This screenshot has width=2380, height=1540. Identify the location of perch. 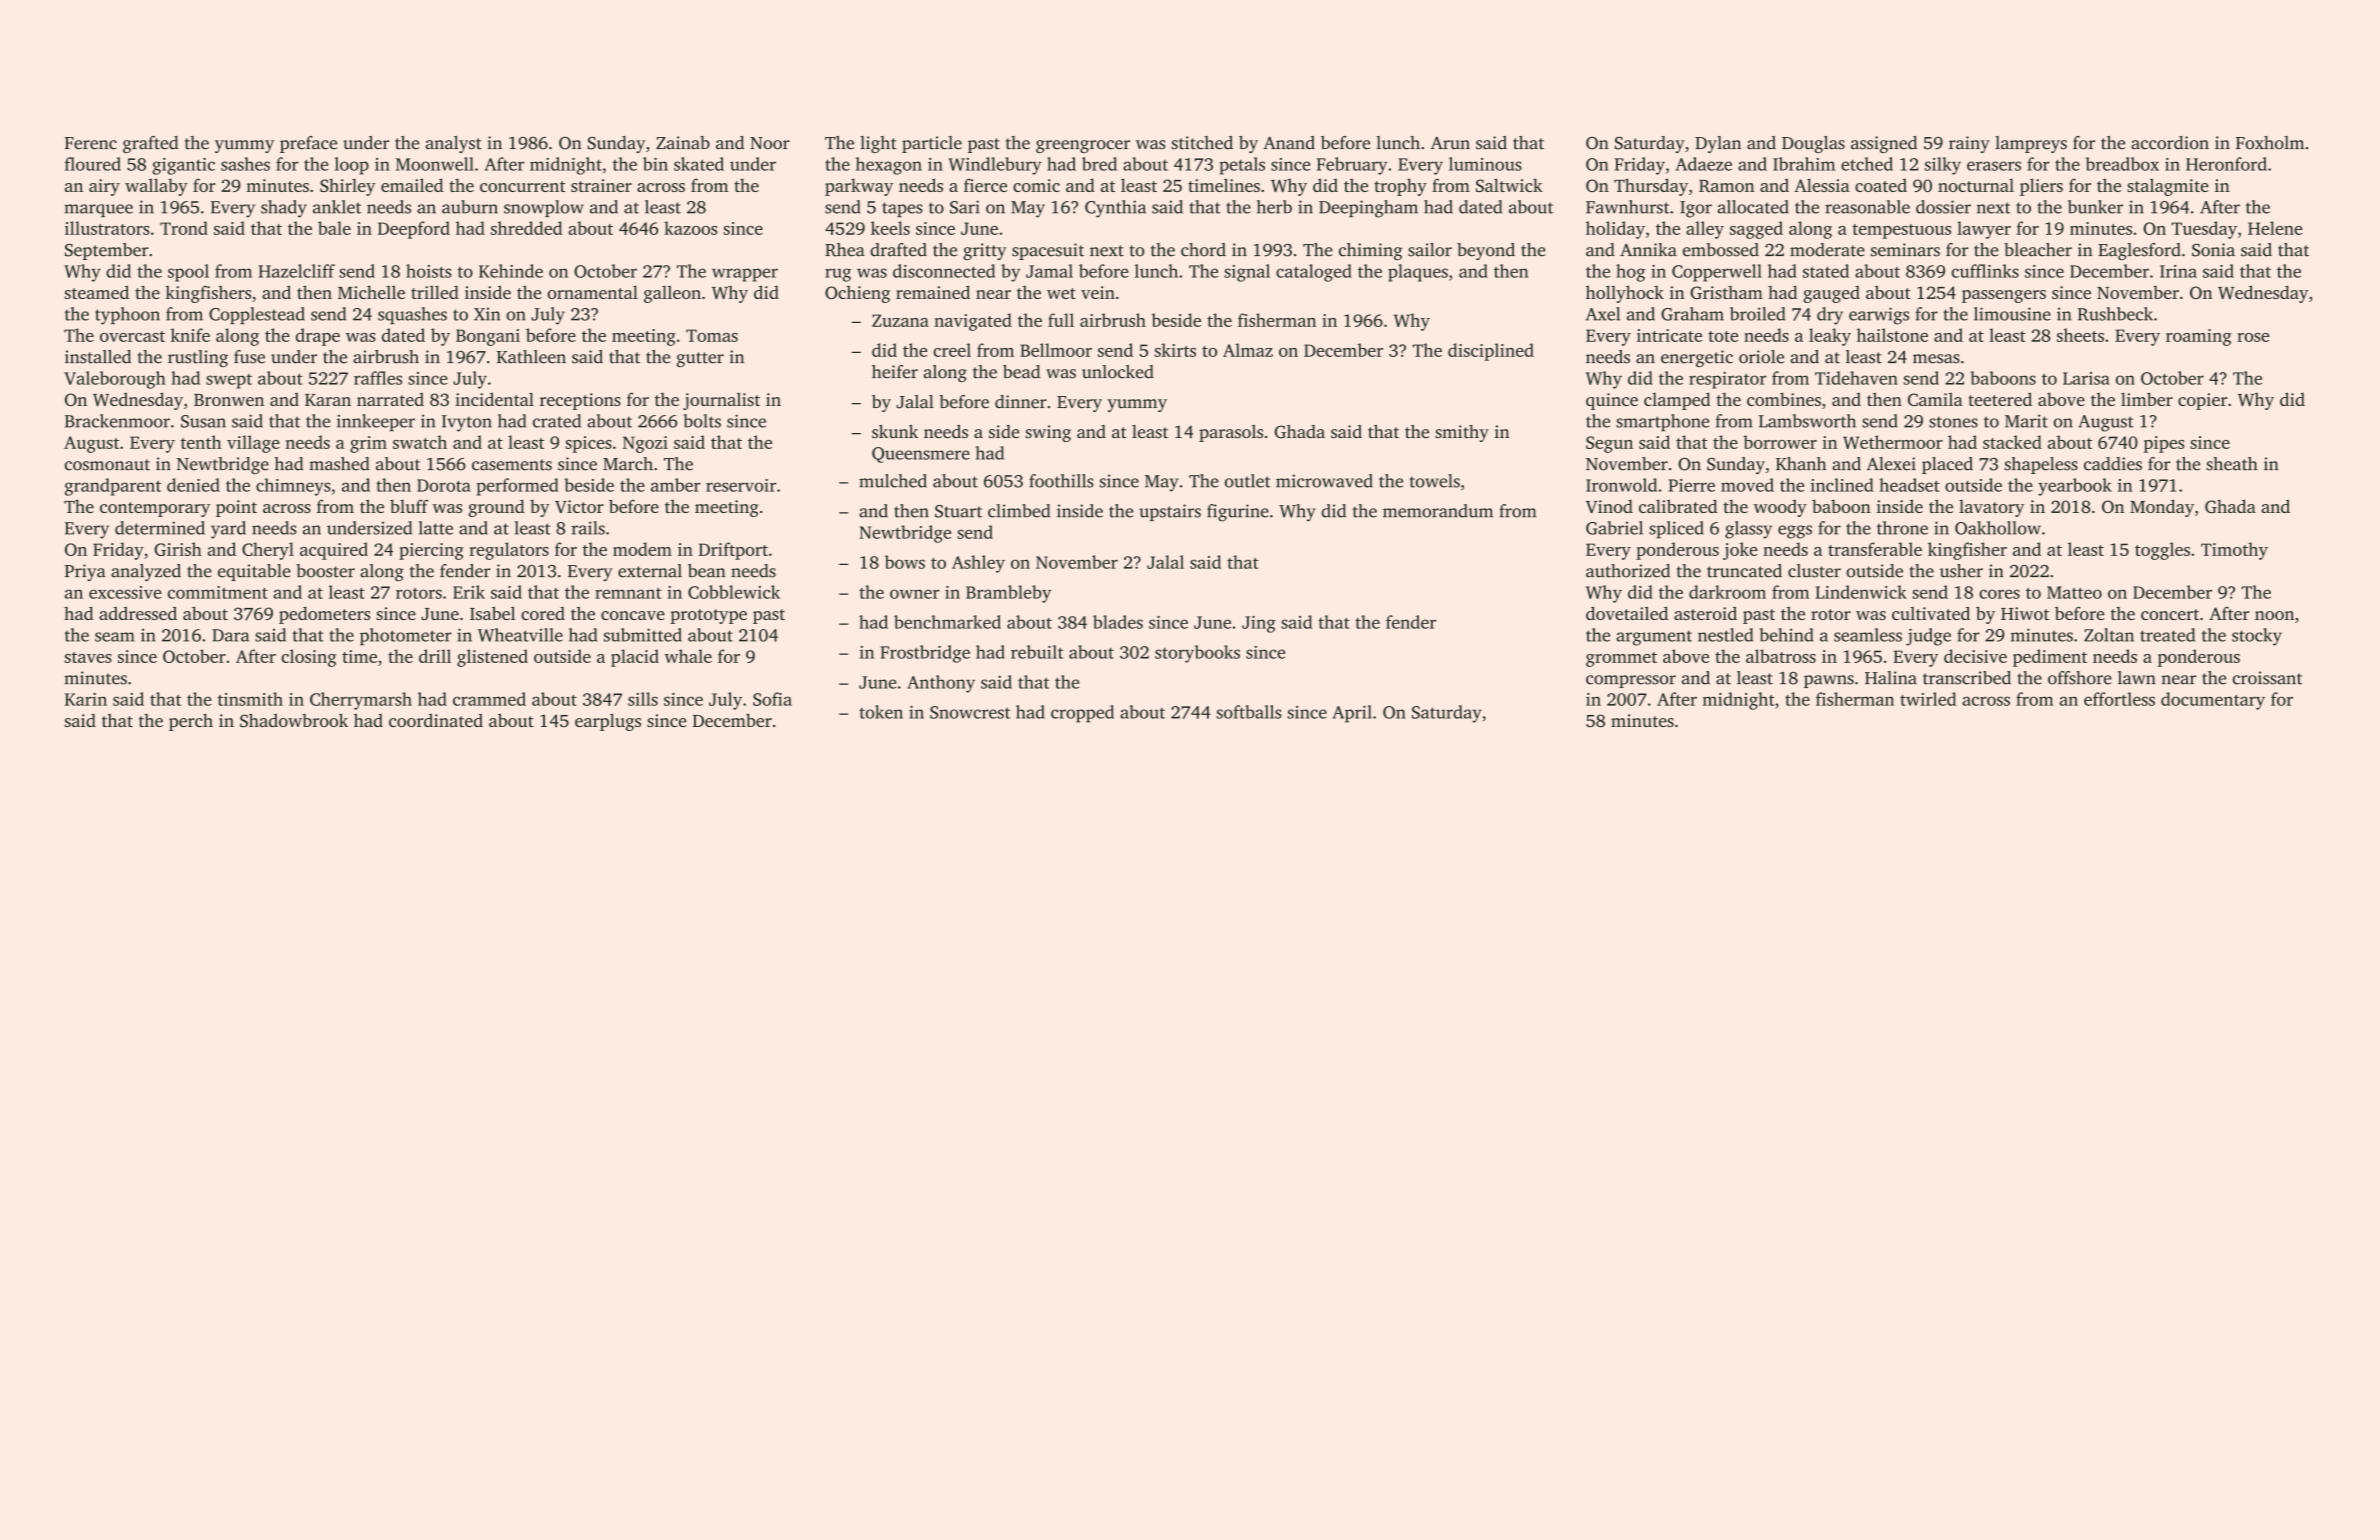
(191, 722).
